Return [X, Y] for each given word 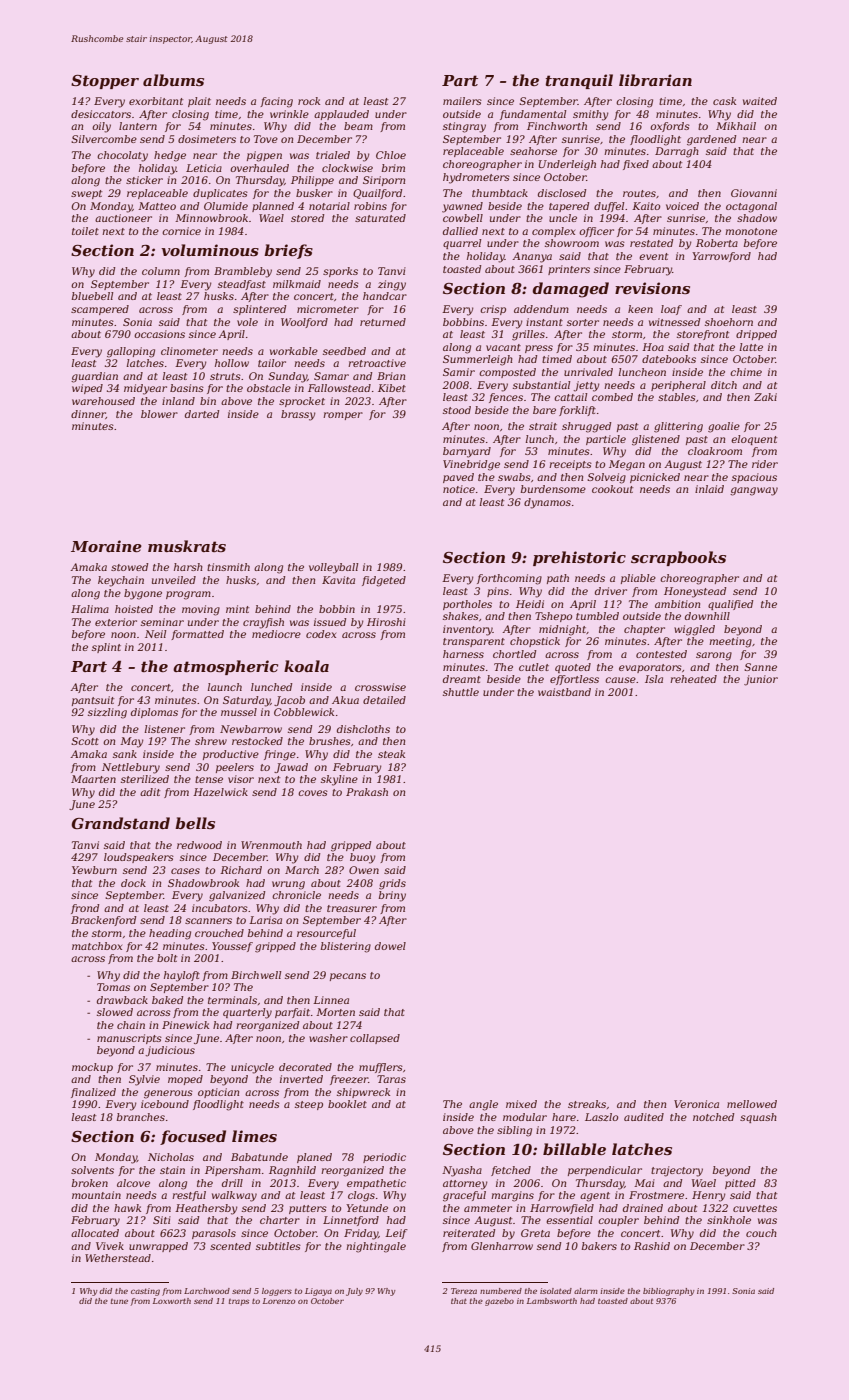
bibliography [668, 1292]
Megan [627, 465]
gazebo [499, 1302]
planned [273, 207]
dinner [88, 414]
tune [119, 1301]
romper [343, 416]
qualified [730, 605]
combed [612, 397]
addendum [541, 309]
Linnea [331, 1000]
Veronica [696, 1104]
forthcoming [509, 579]
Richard [241, 870]
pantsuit [93, 701]
